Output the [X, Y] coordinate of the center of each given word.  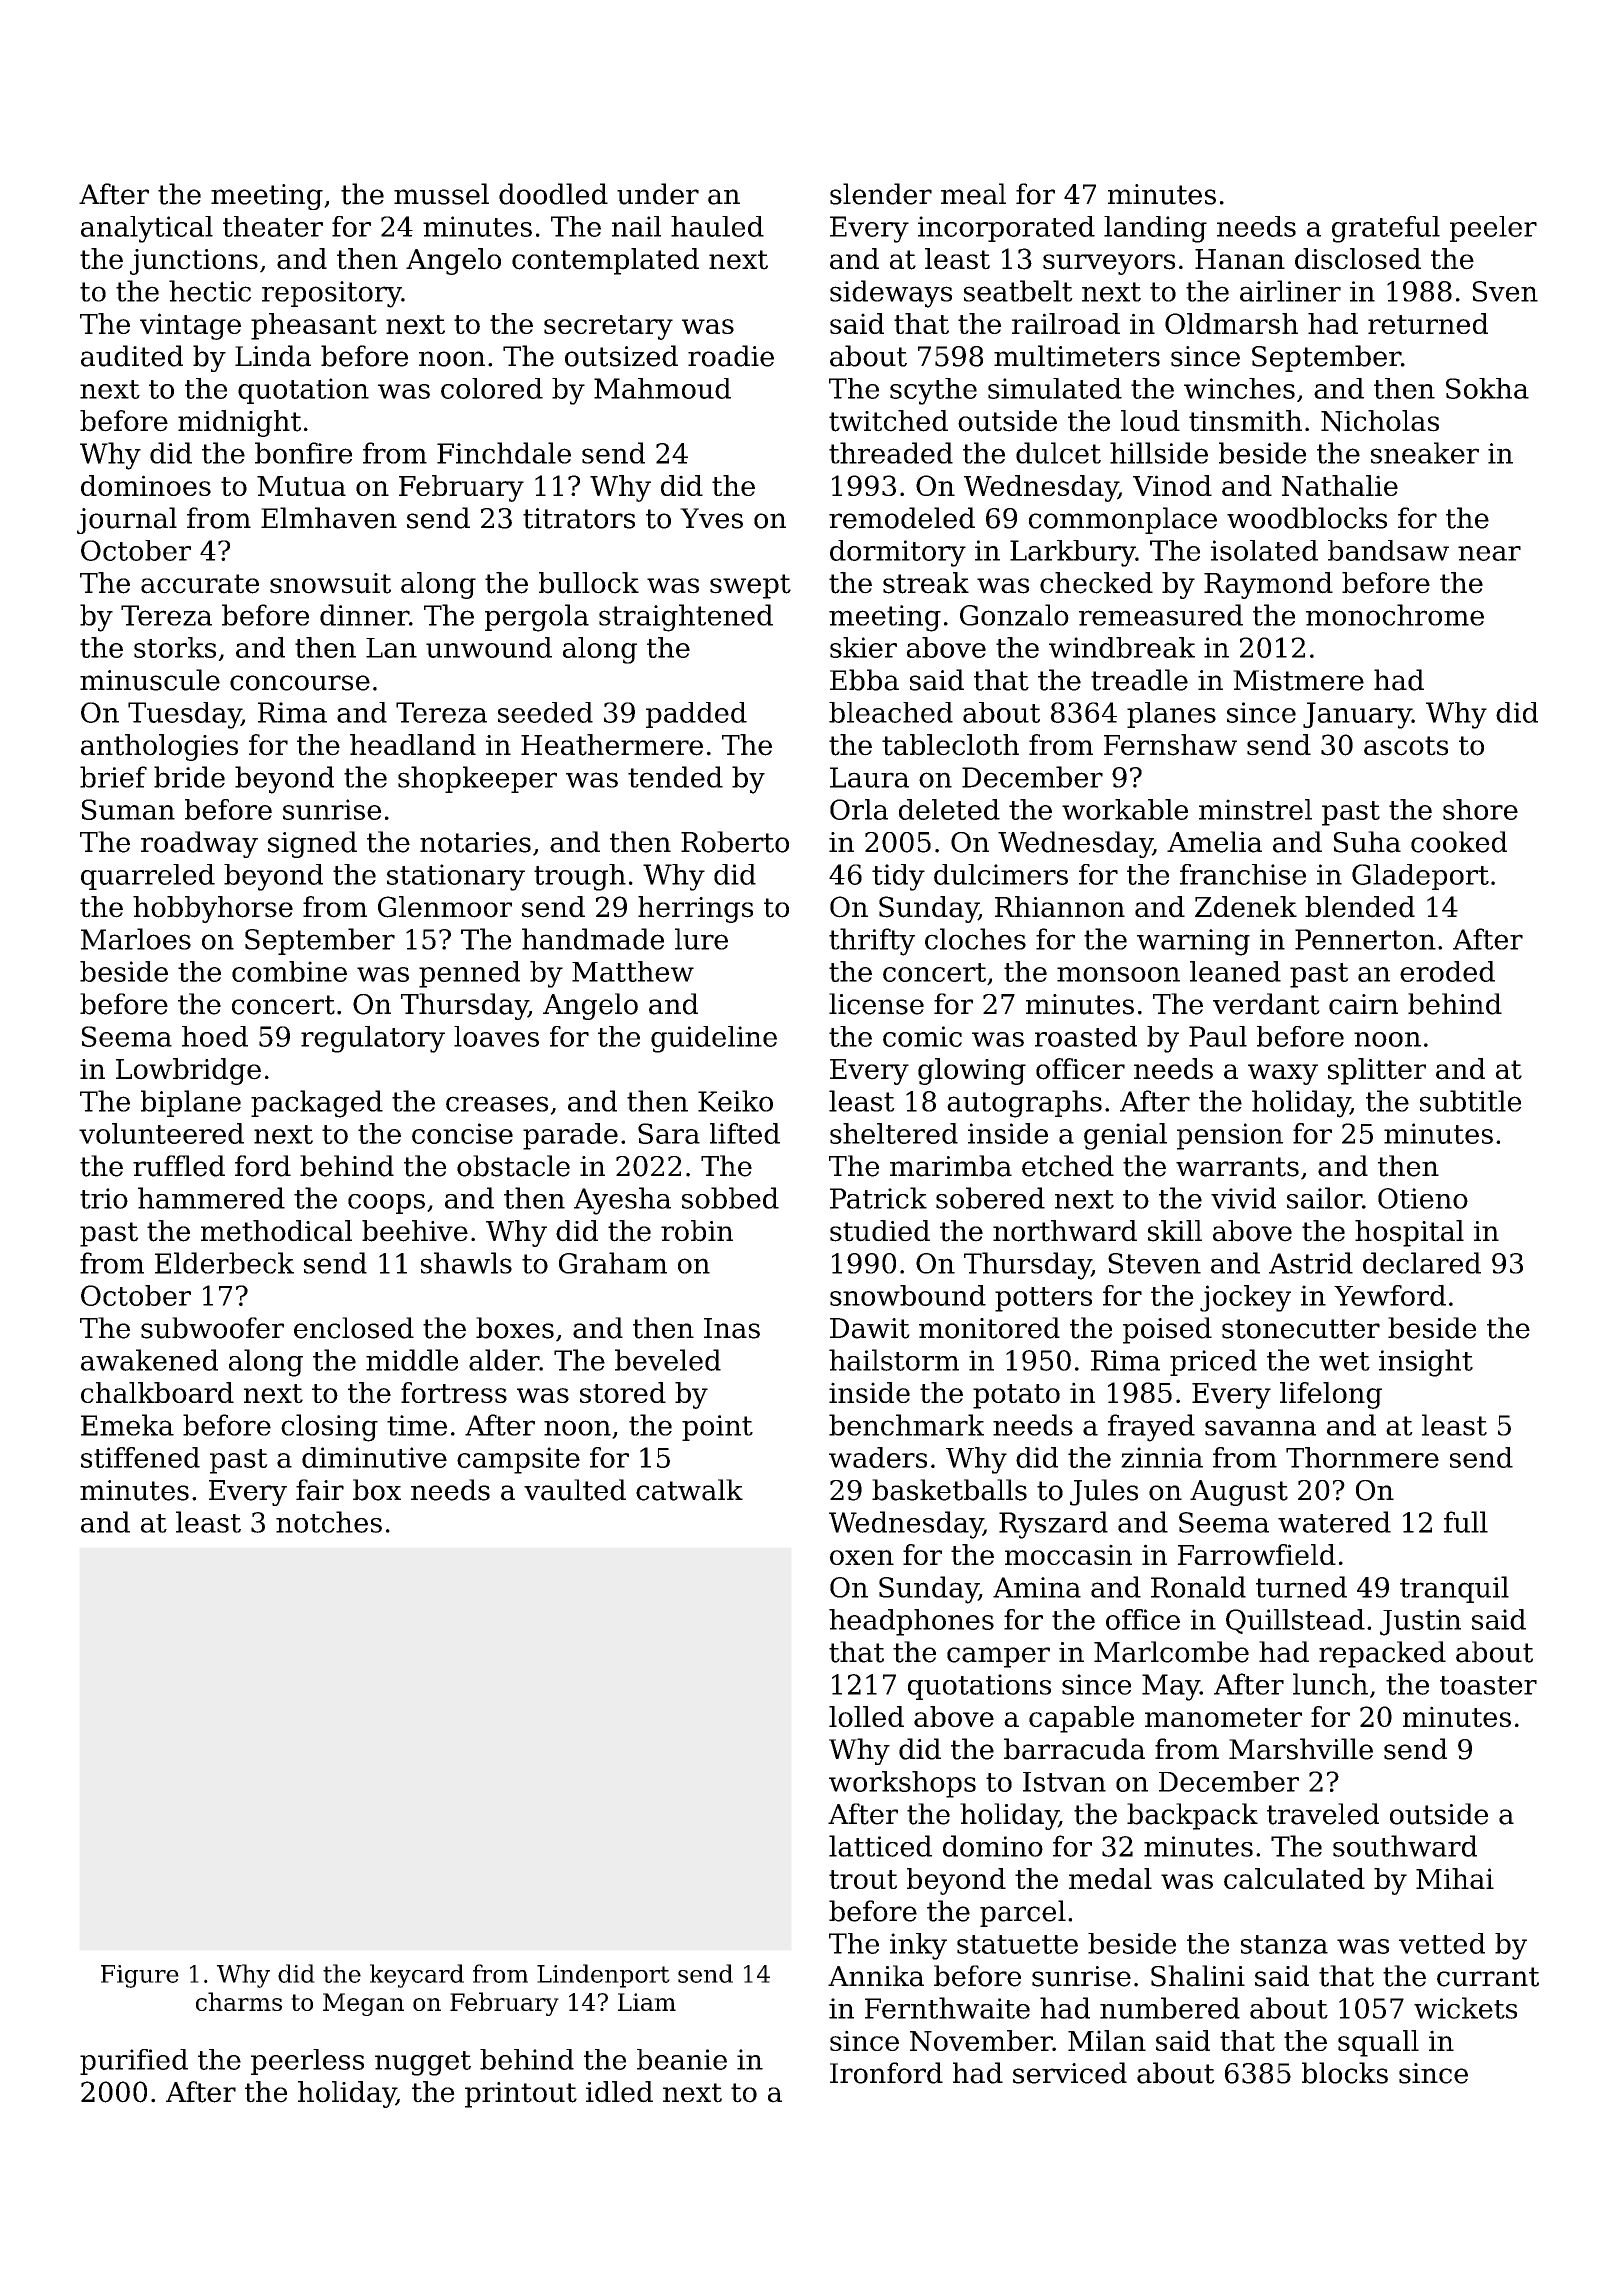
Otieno [1423, 1198]
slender [881, 194]
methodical [276, 1231]
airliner [1290, 291]
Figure [140, 1976]
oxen [862, 1557]
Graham [613, 1263]
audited [132, 356]
